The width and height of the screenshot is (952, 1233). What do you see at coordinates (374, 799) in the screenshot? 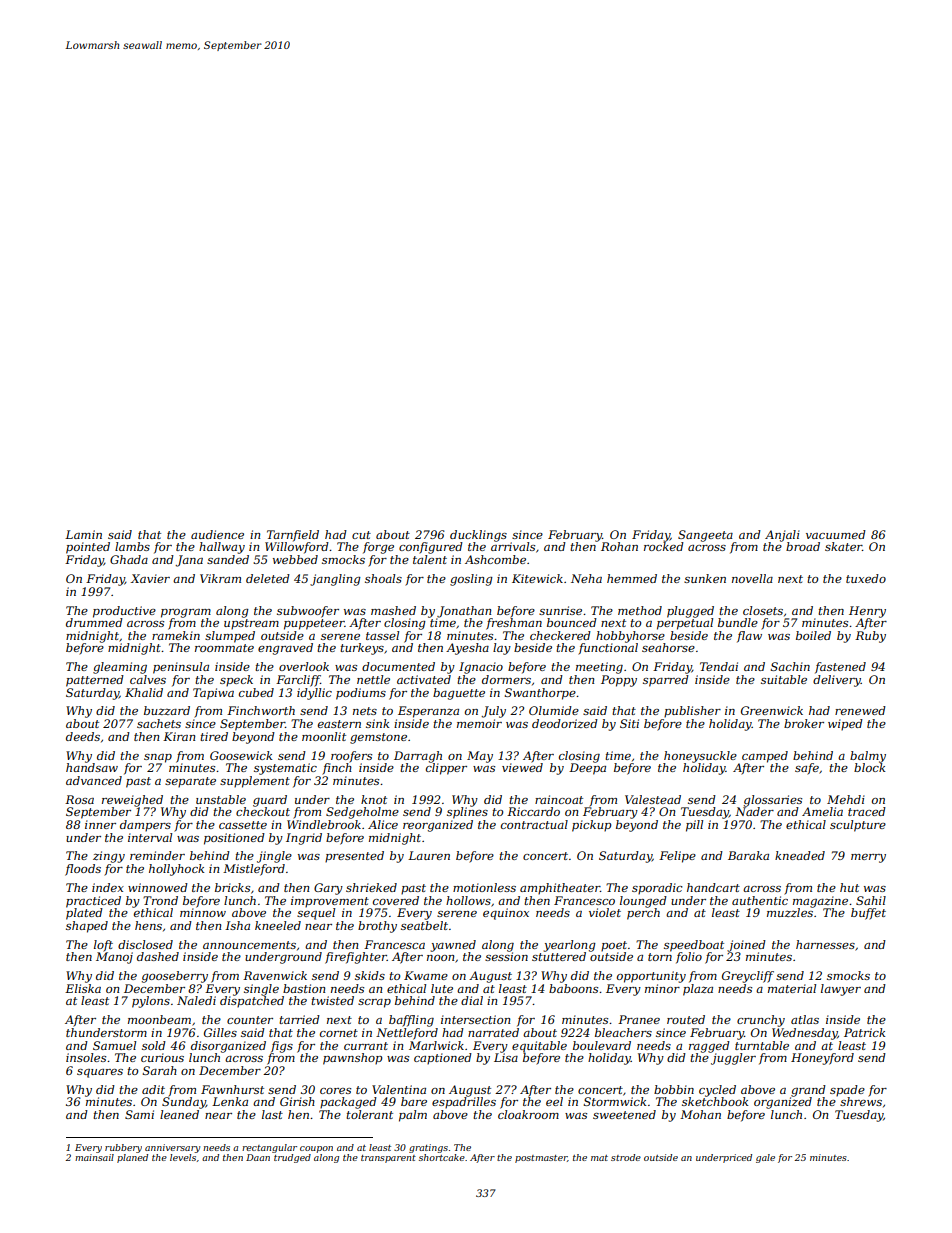
I see `knot` at bounding box center [374, 799].
